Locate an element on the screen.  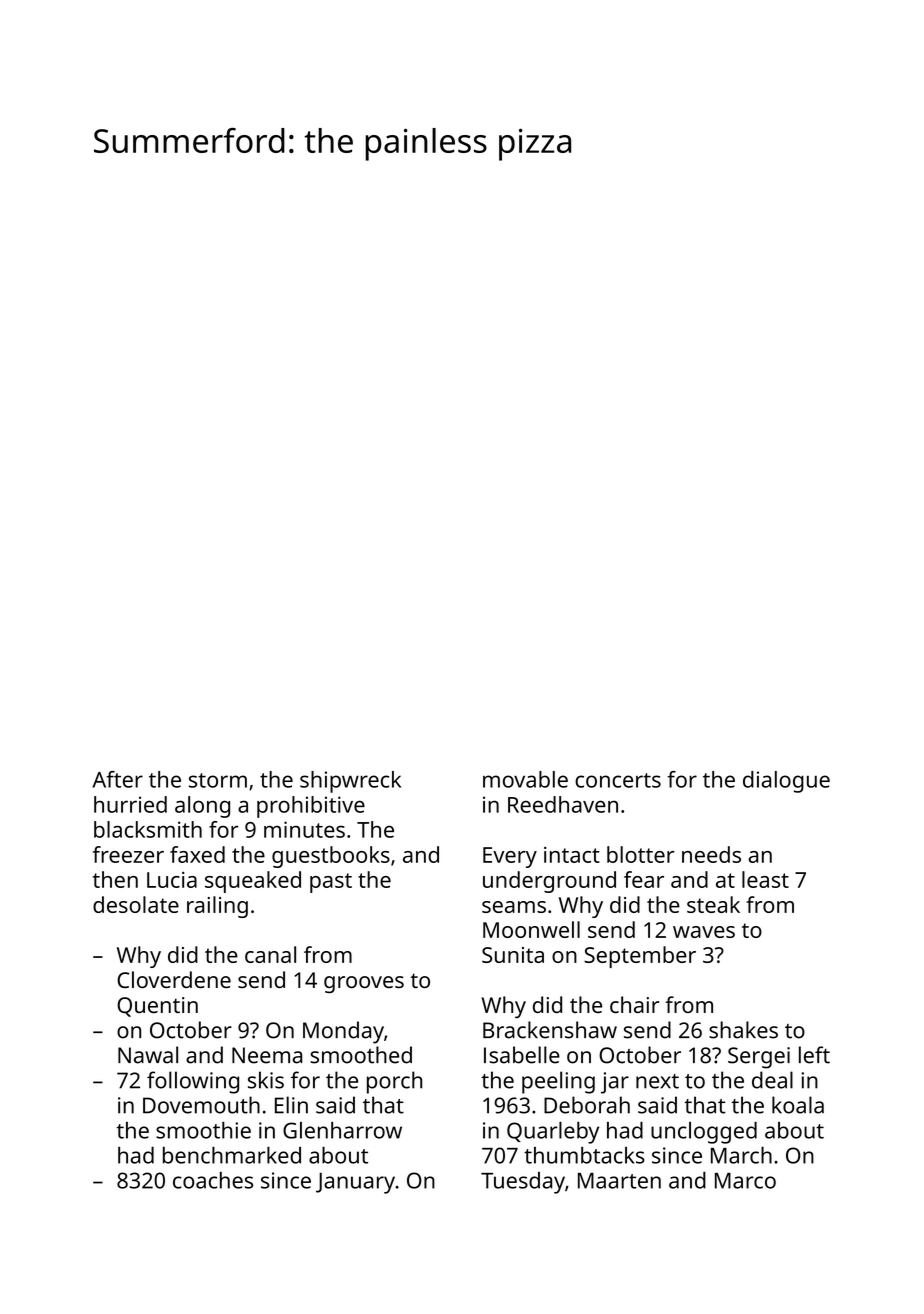
seams is located at coordinates (514, 907).
